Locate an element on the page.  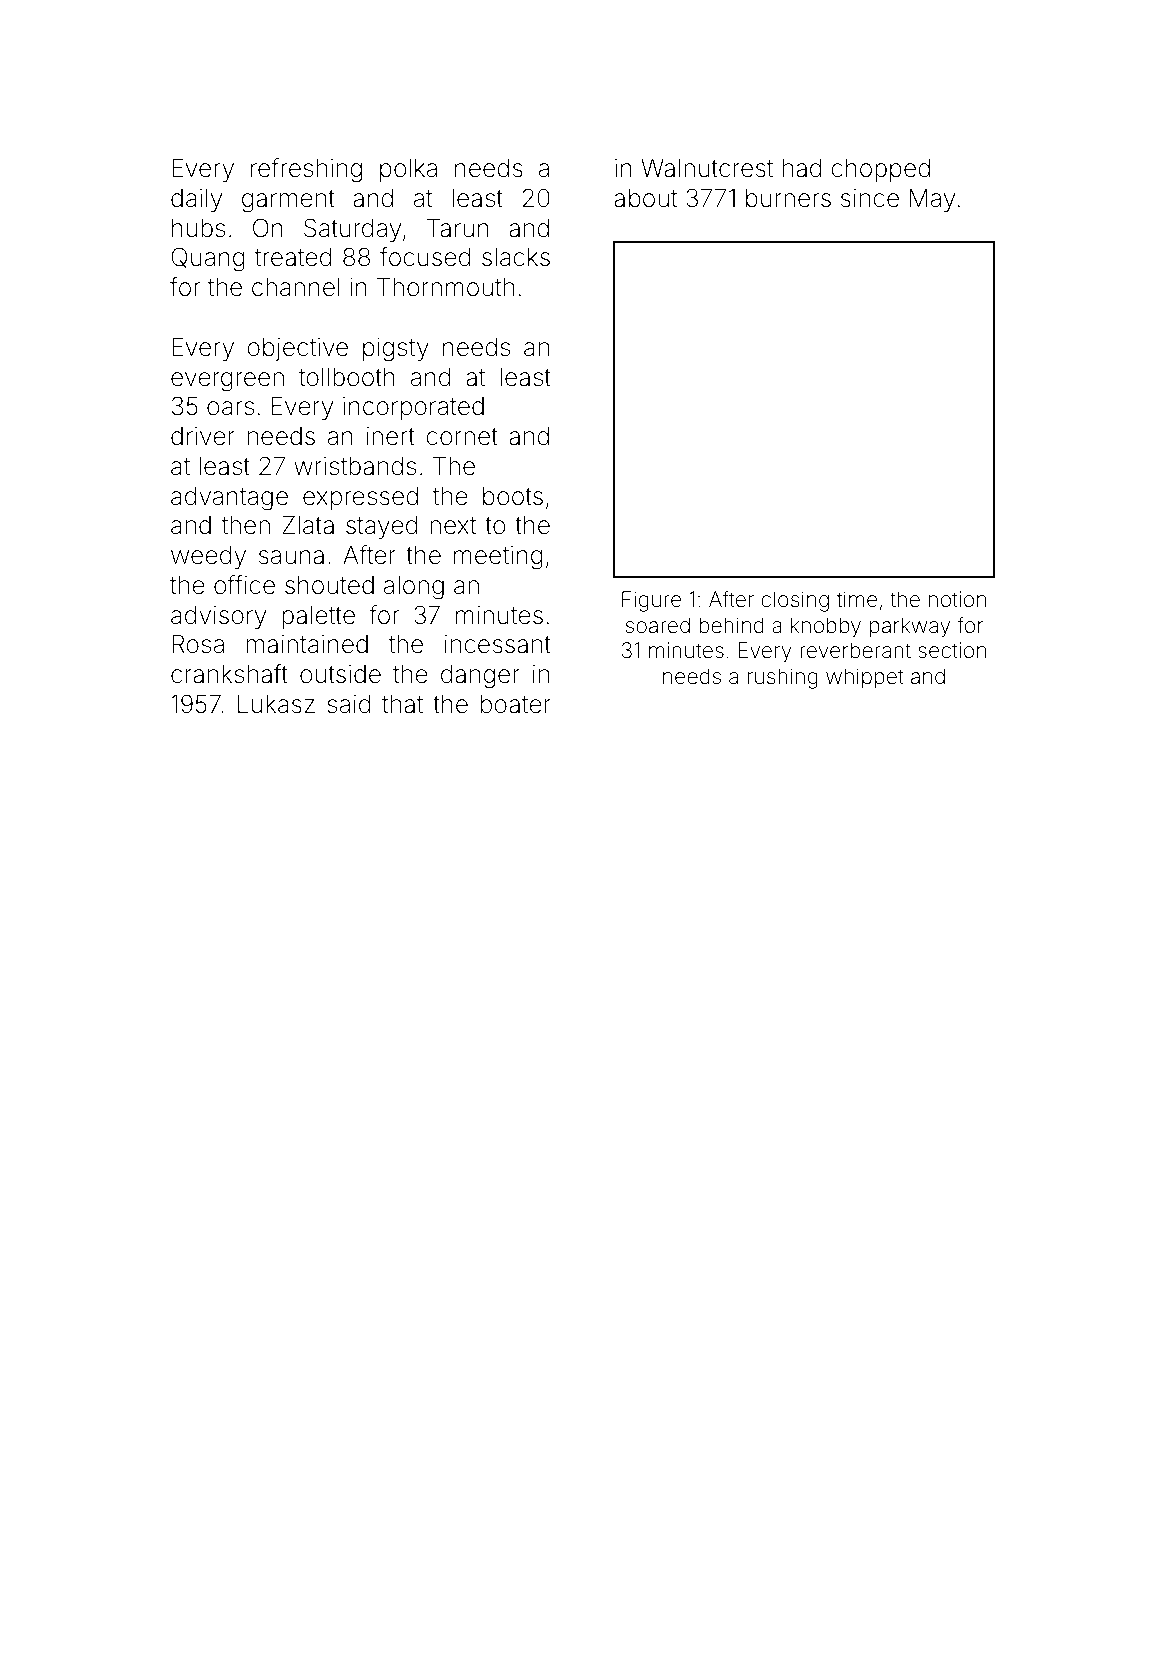
May is located at coordinates (932, 200).
